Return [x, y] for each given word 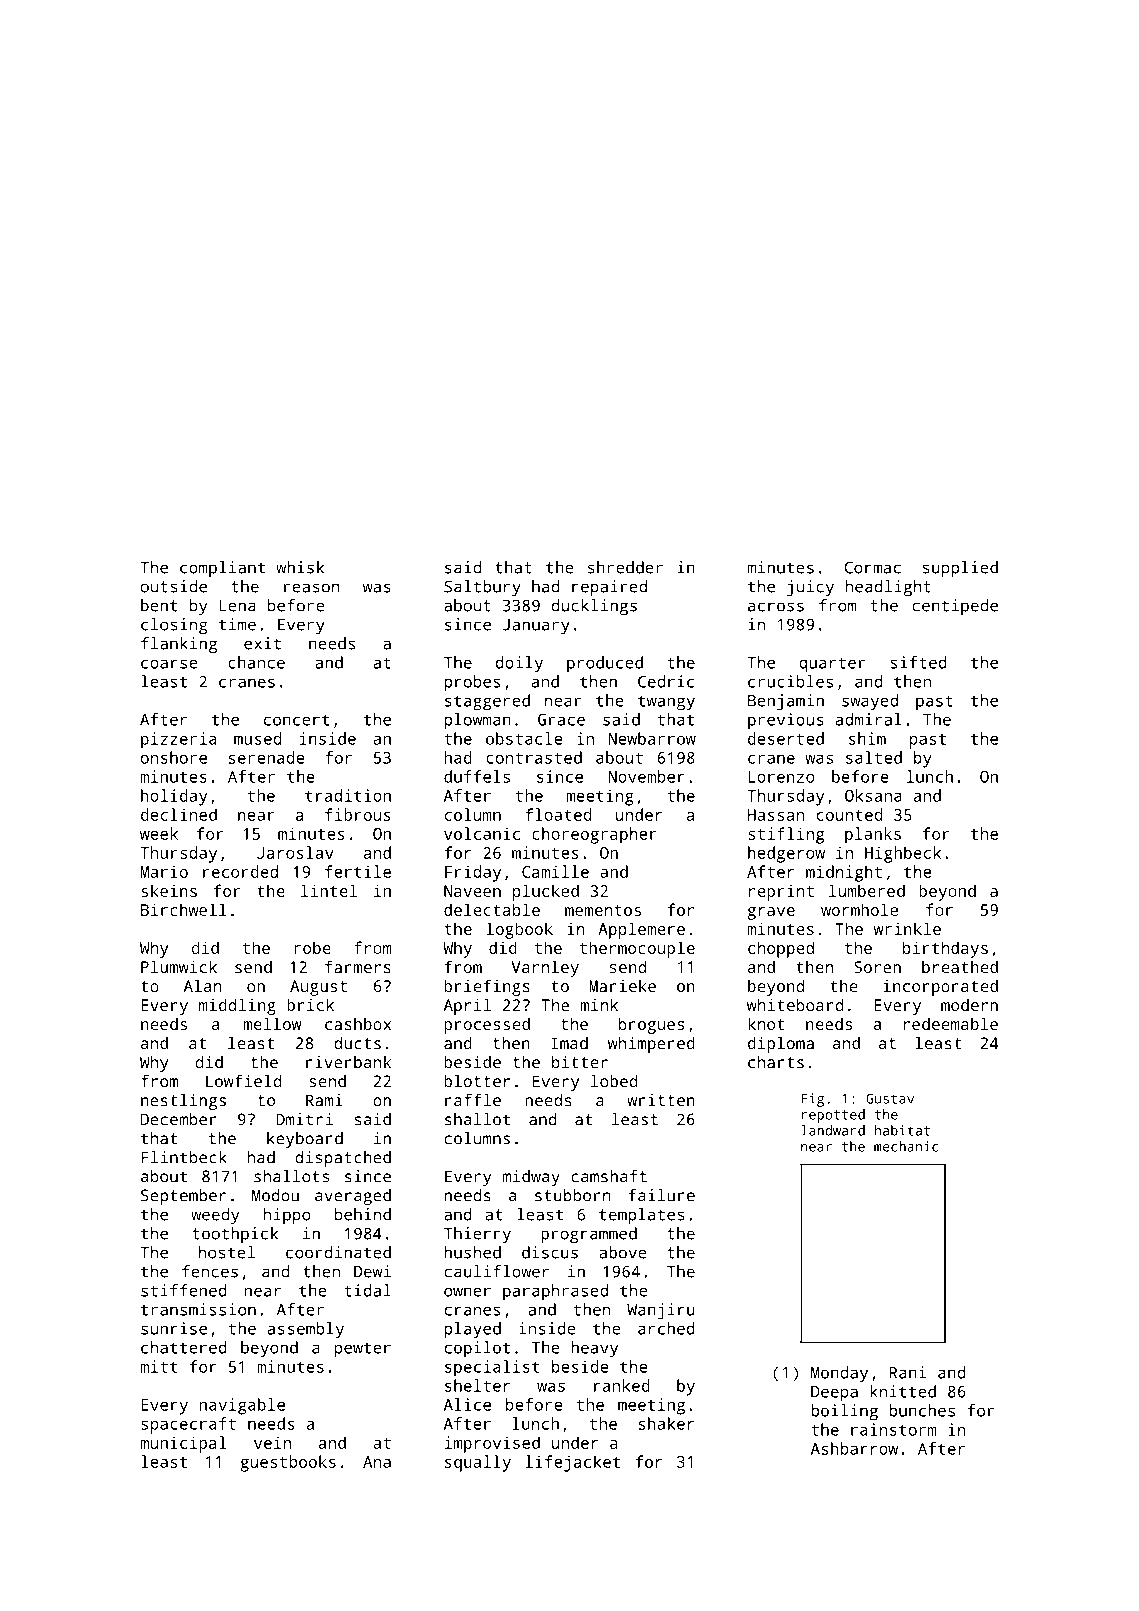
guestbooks [288, 1463]
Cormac [873, 567]
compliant [222, 569]
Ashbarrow [854, 1448]
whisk [300, 567]
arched [666, 1328]
